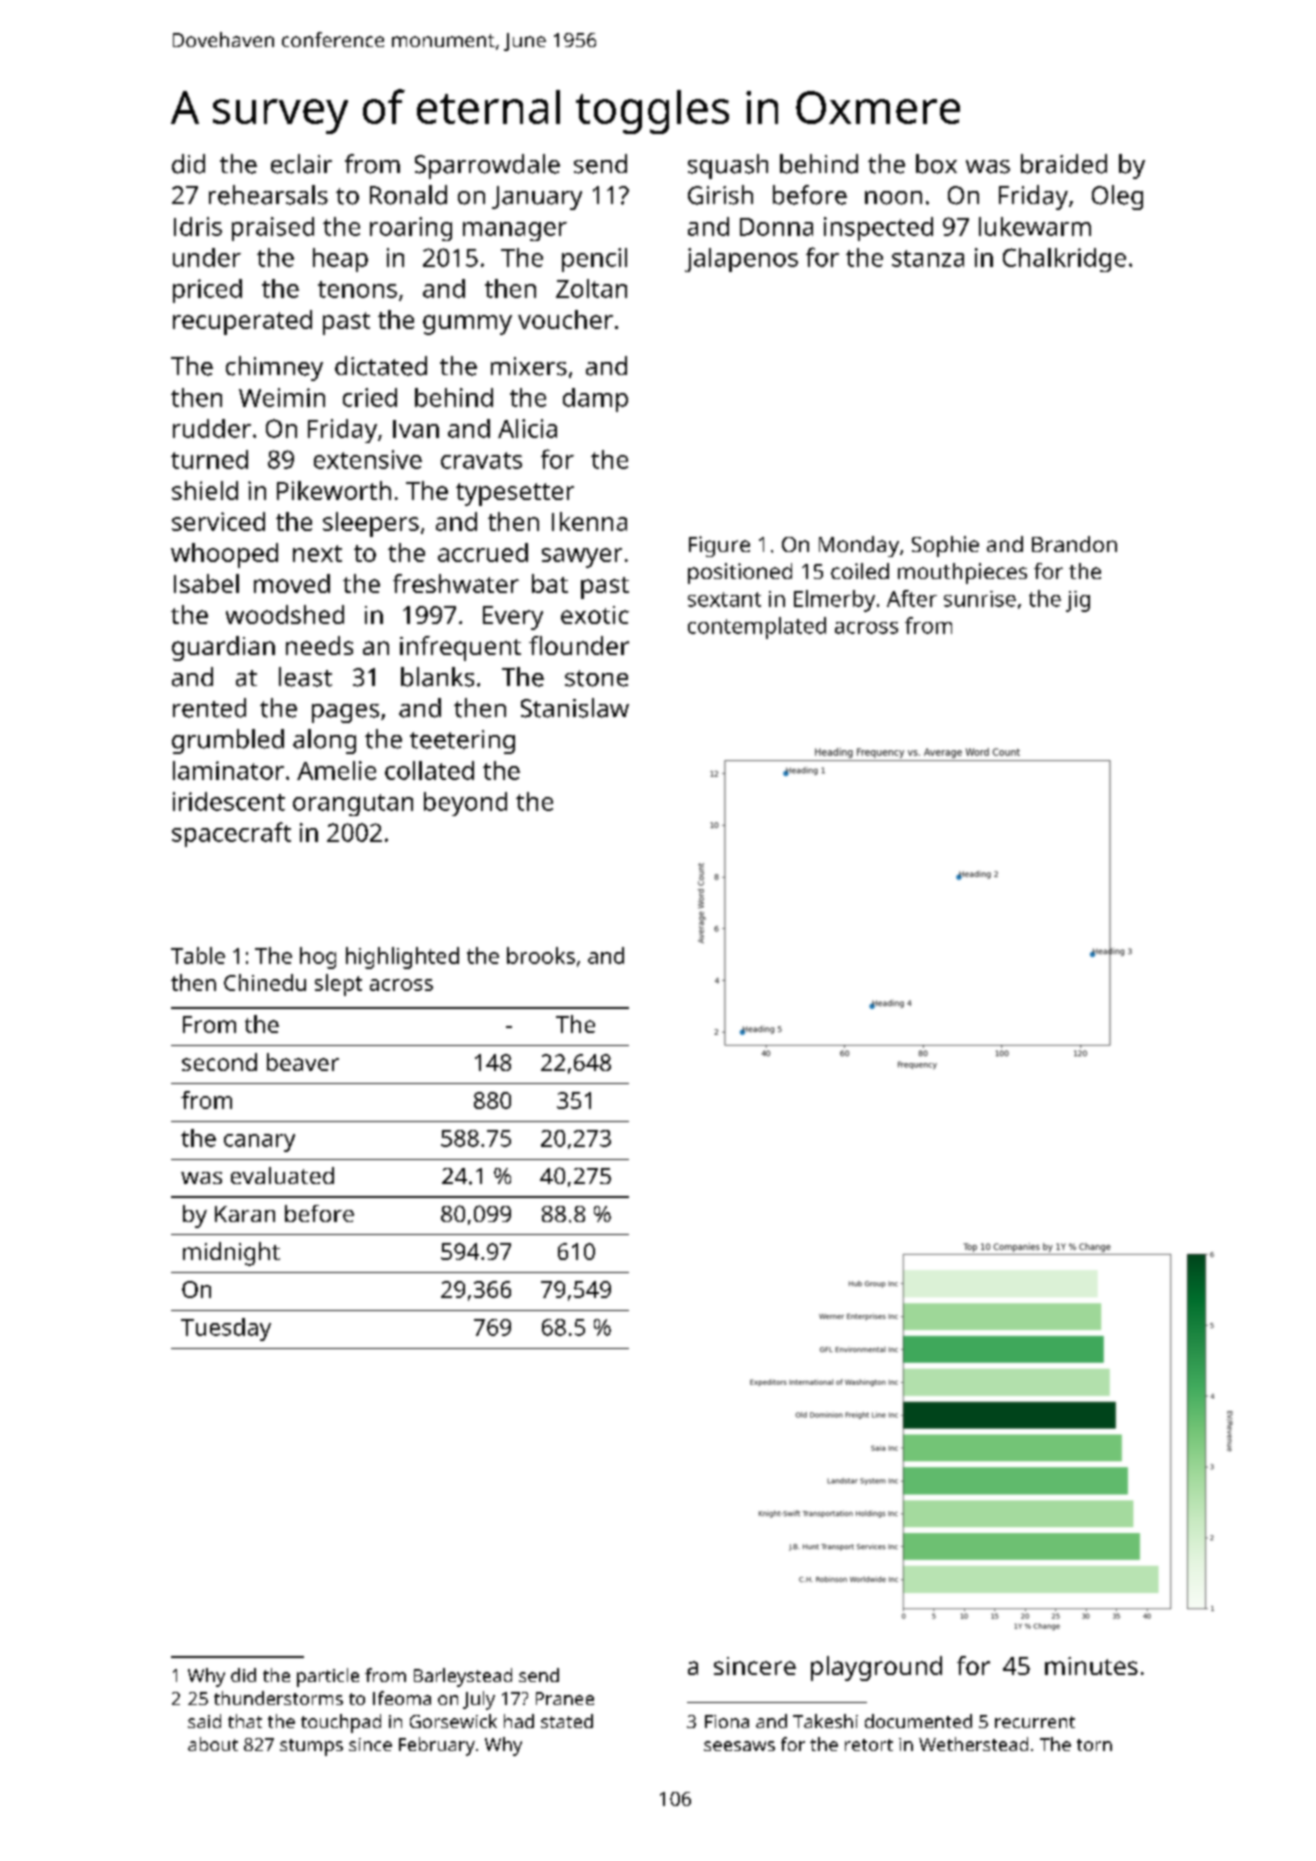 The image size is (1316, 1861). I want to click on brooks, so click(541, 955).
